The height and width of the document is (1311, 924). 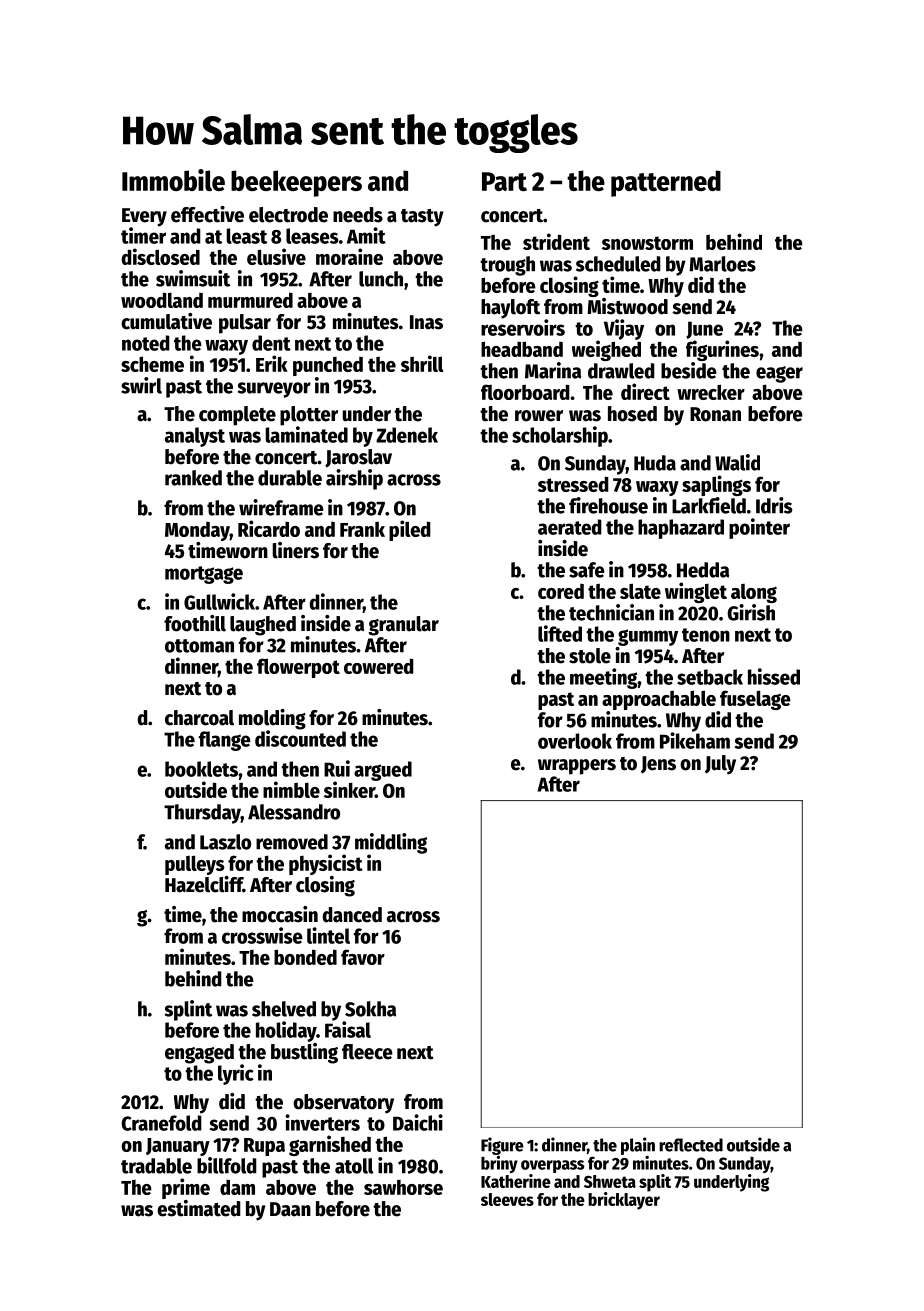 What do you see at coordinates (152, 364) in the document?
I see `scheme` at bounding box center [152, 364].
